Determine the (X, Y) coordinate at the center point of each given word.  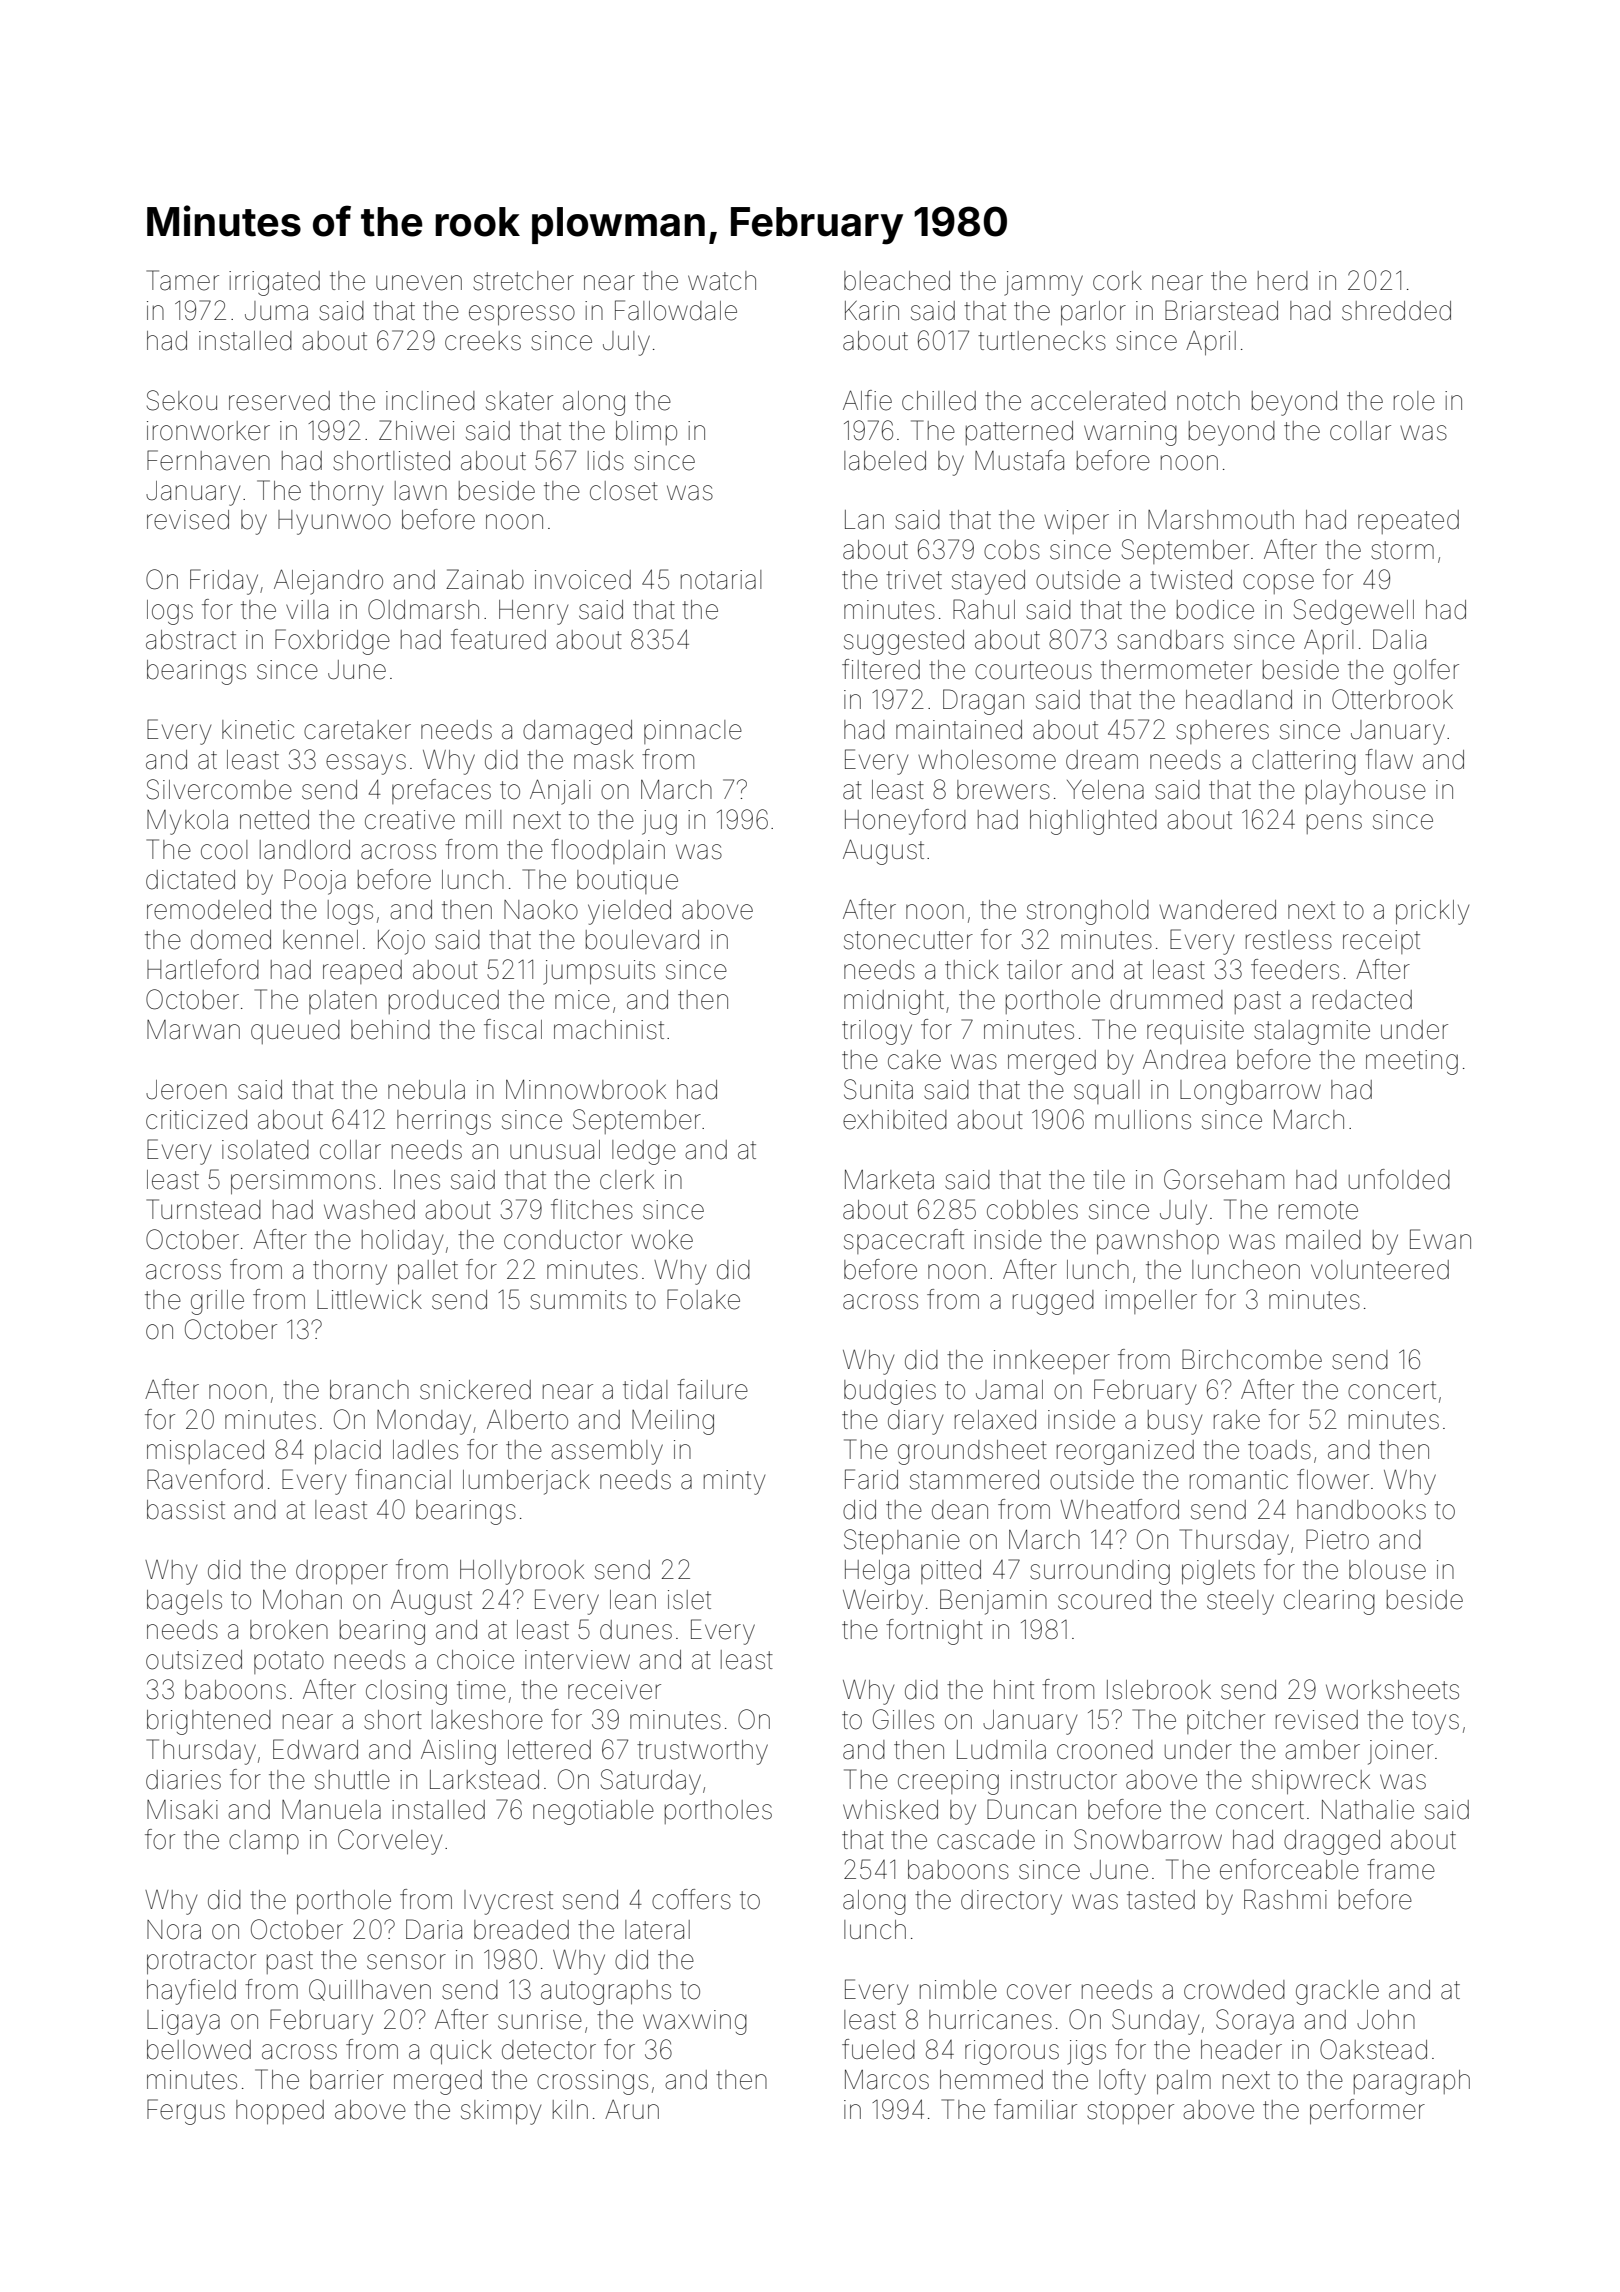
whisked (890, 1810)
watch (722, 281)
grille (217, 1302)
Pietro (1337, 1539)
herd (1283, 281)
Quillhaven (370, 1990)
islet (689, 1600)
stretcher (523, 281)
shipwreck (1311, 1782)
